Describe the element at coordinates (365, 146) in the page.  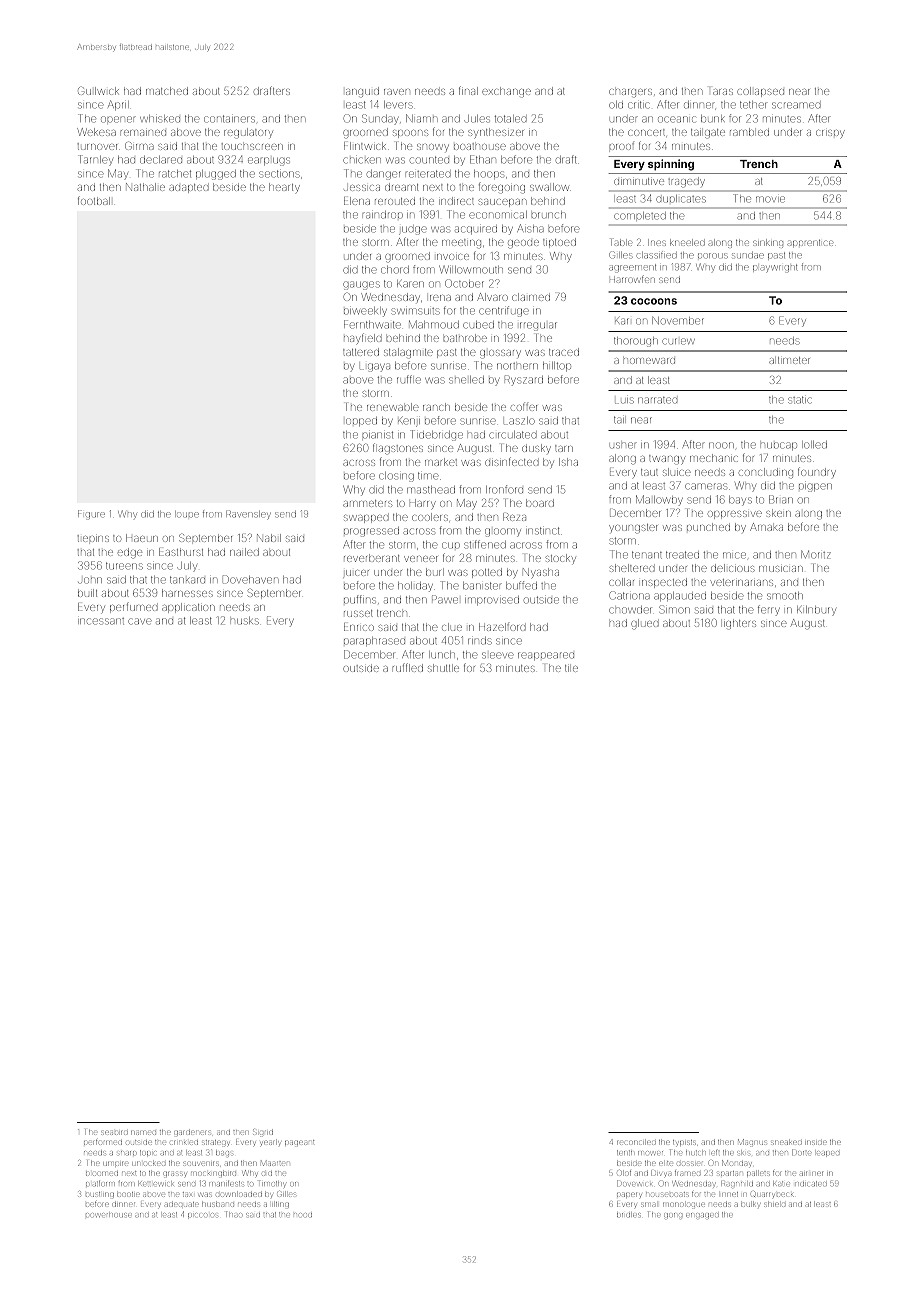
I see `Flintwick` at that location.
